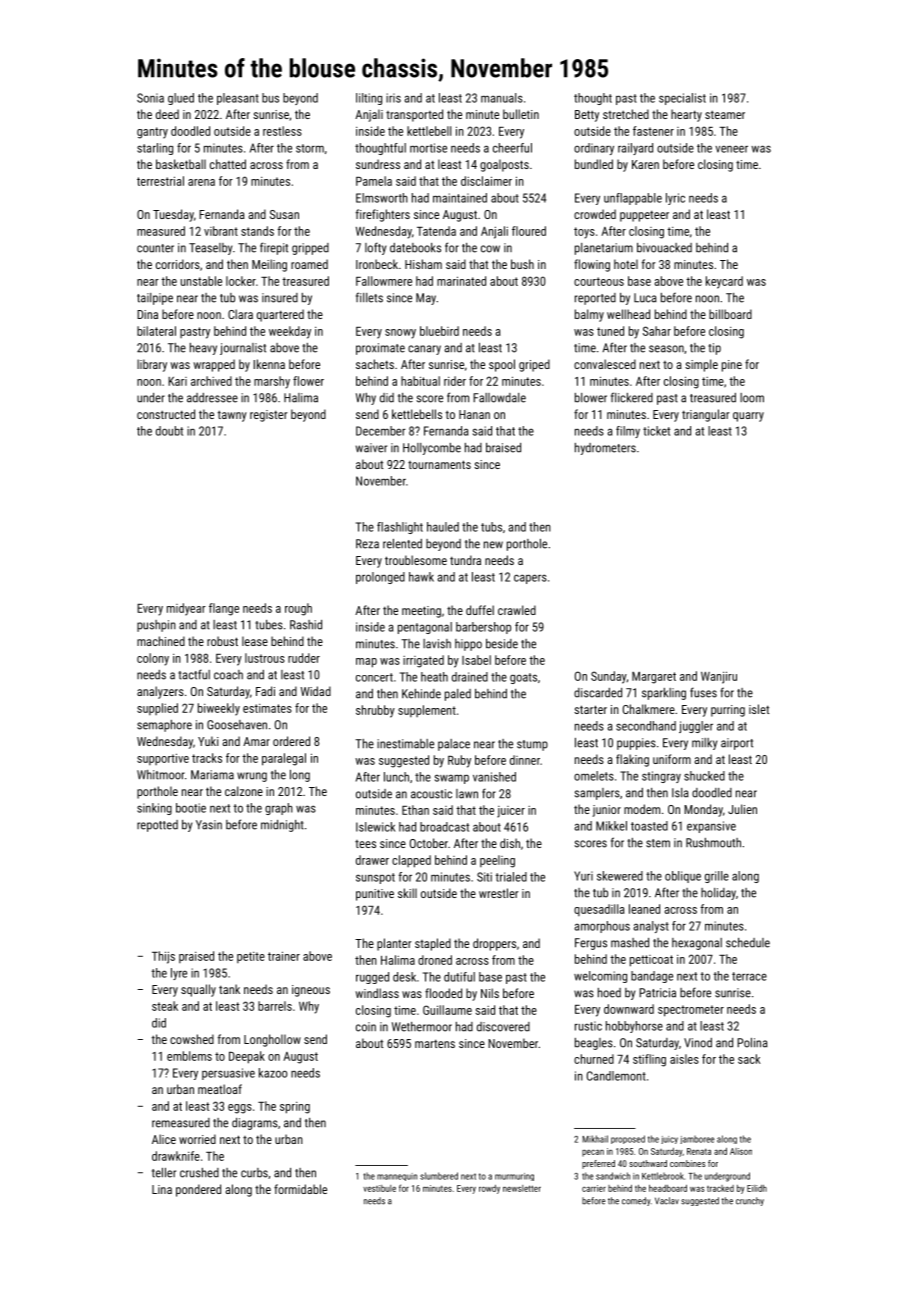 Image resolution: width=908 pixels, height=1316 pixels. I want to click on specialist, so click(682, 99).
